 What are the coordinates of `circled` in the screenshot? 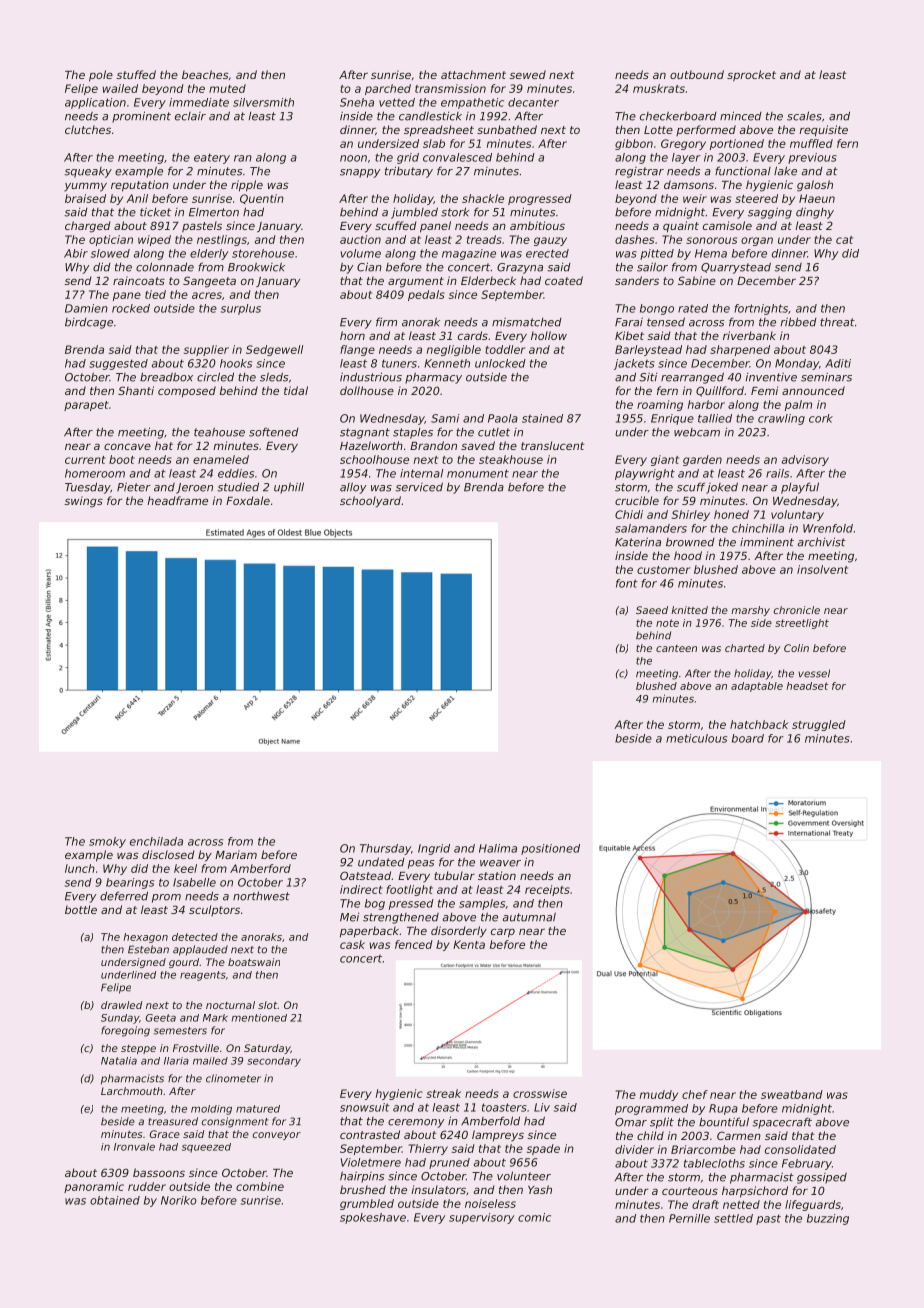 It's located at (215, 377).
